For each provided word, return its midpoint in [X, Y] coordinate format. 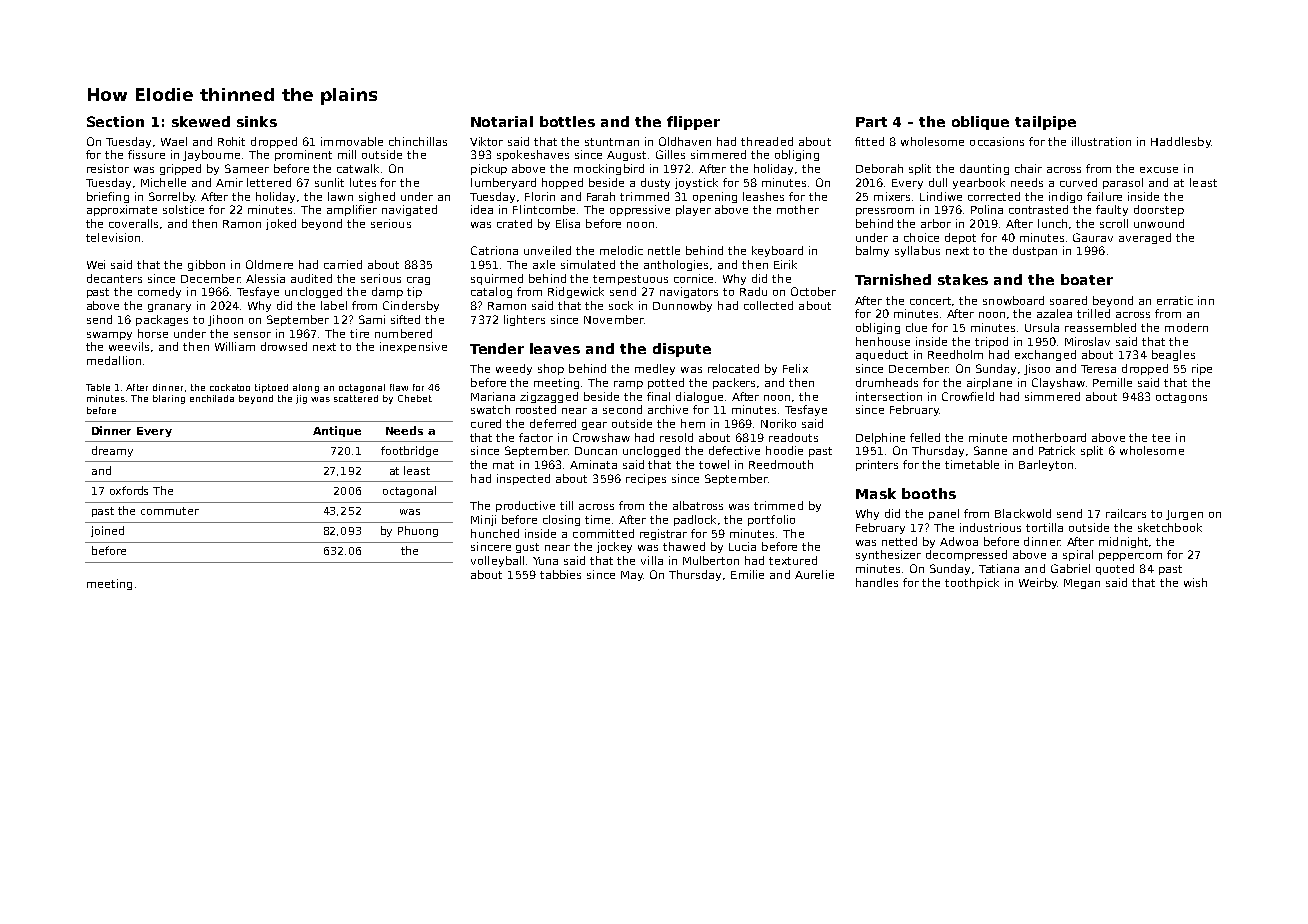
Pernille [1112, 382]
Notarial [502, 121]
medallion [114, 360]
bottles [567, 121]
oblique [980, 123]
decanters [114, 278]
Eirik [785, 264]
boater [1087, 279]
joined [107, 531]
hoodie [784, 450]
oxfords [129, 490]
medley [655, 369]
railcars [1126, 513]
